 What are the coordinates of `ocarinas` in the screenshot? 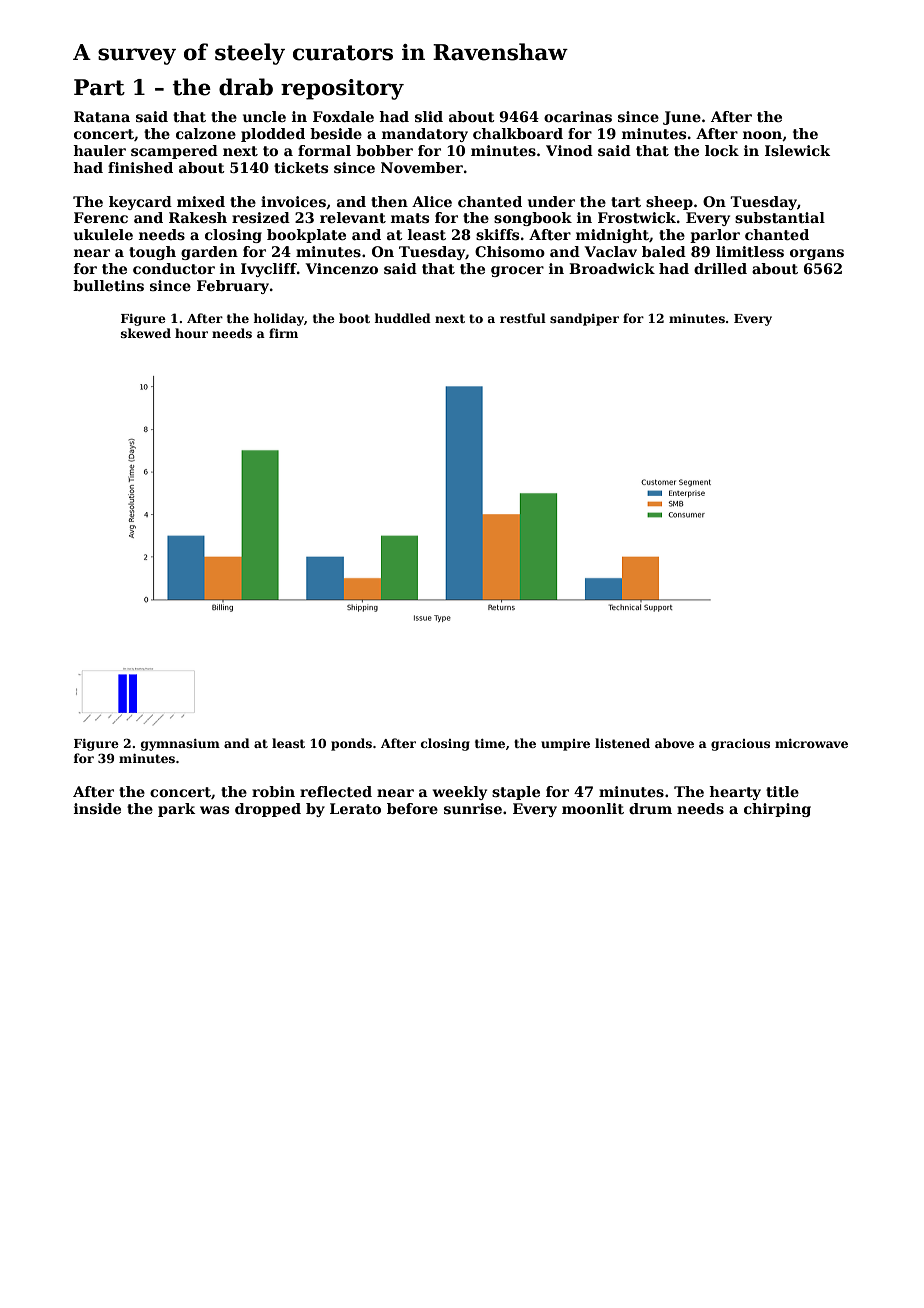 It's located at (578, 116).
